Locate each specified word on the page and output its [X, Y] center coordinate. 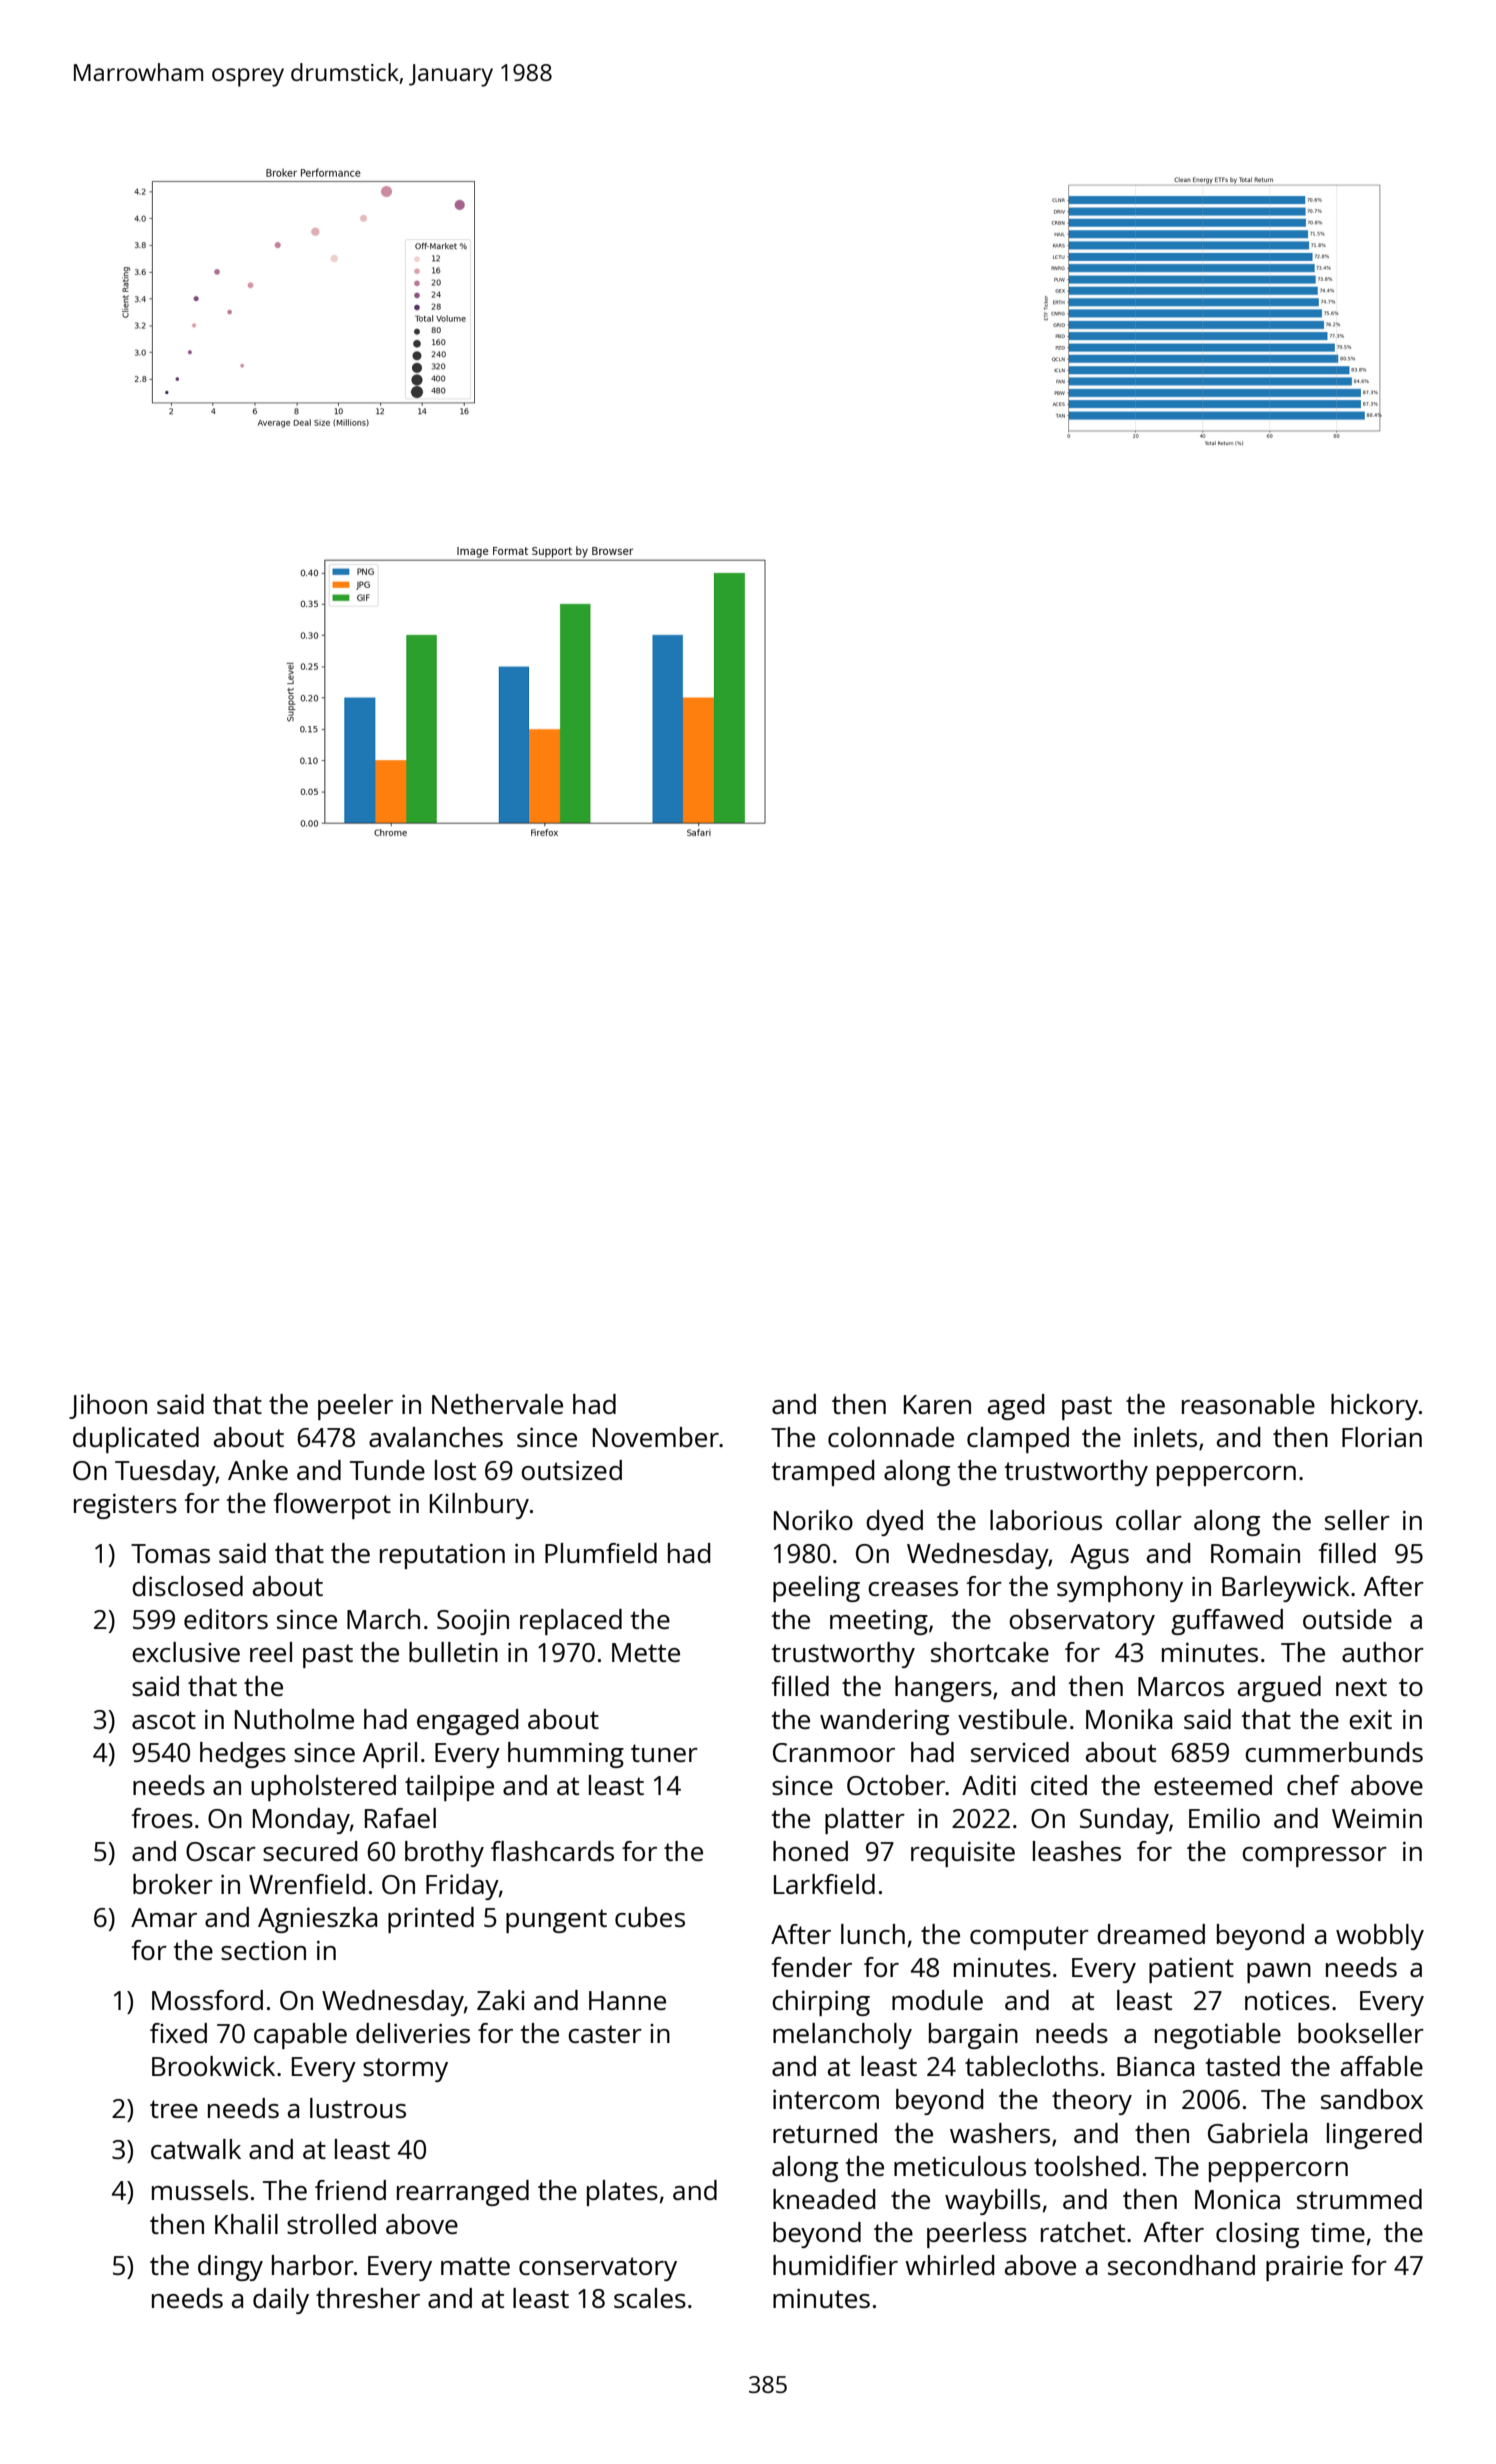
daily [281, 2301]
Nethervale [497, 1404]
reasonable [1248, 1404]
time [1338, 2232]
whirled [949, 2265]
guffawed [1227, 1622]
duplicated [136, 1440]
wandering [884, 1722]
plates [622, 2193]
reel [271, 1652]
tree [174, 2109]
